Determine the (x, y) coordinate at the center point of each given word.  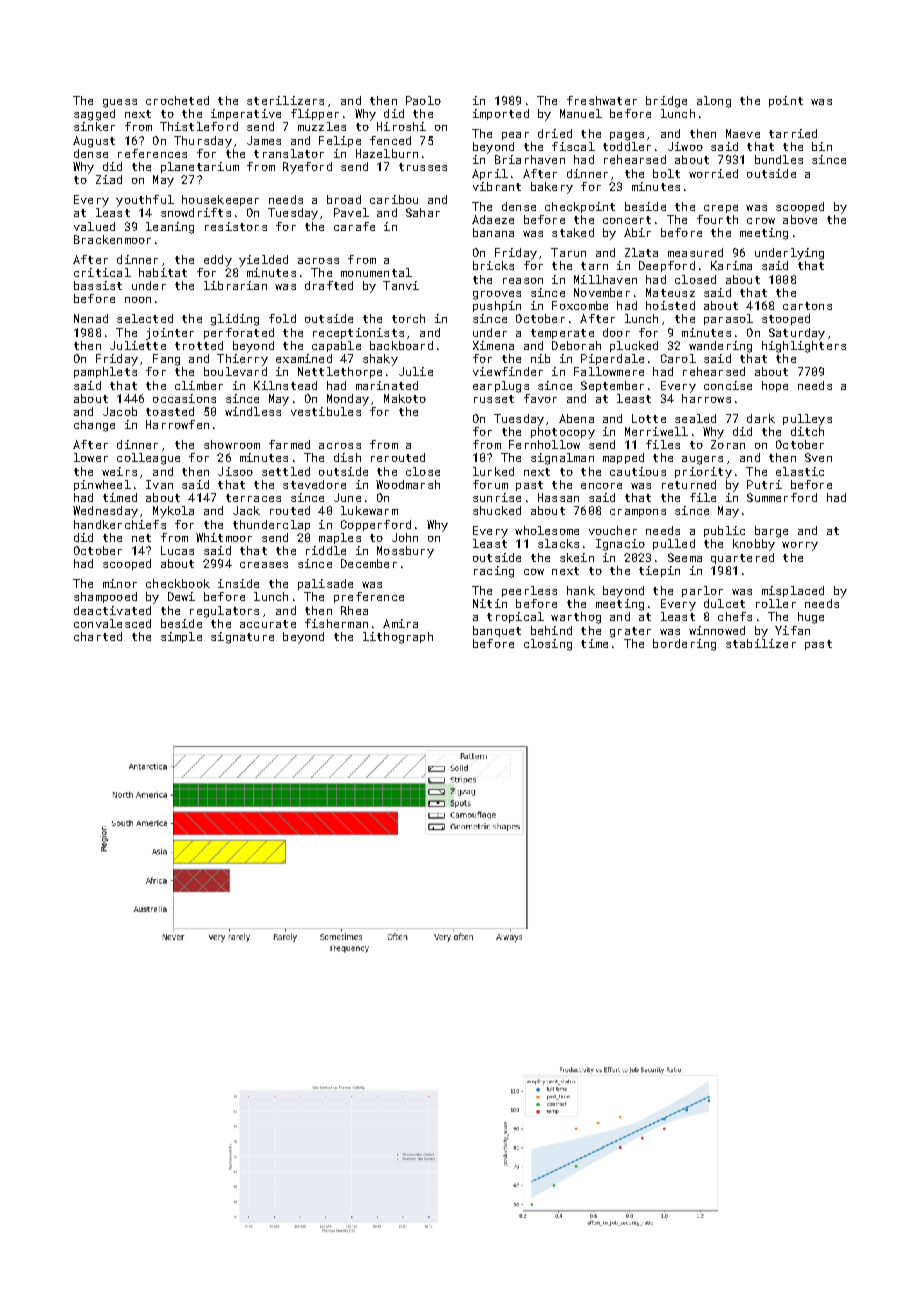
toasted (170, 411)
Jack (246, 510)
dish (347, 457)
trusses (423, 167)
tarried (793, 133)
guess (120, 103)
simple (181, 637)
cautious (638, 471)
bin (822, 146)
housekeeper (220, 200)
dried (555, 133)
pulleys (807, 420)
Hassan (558, 497)
